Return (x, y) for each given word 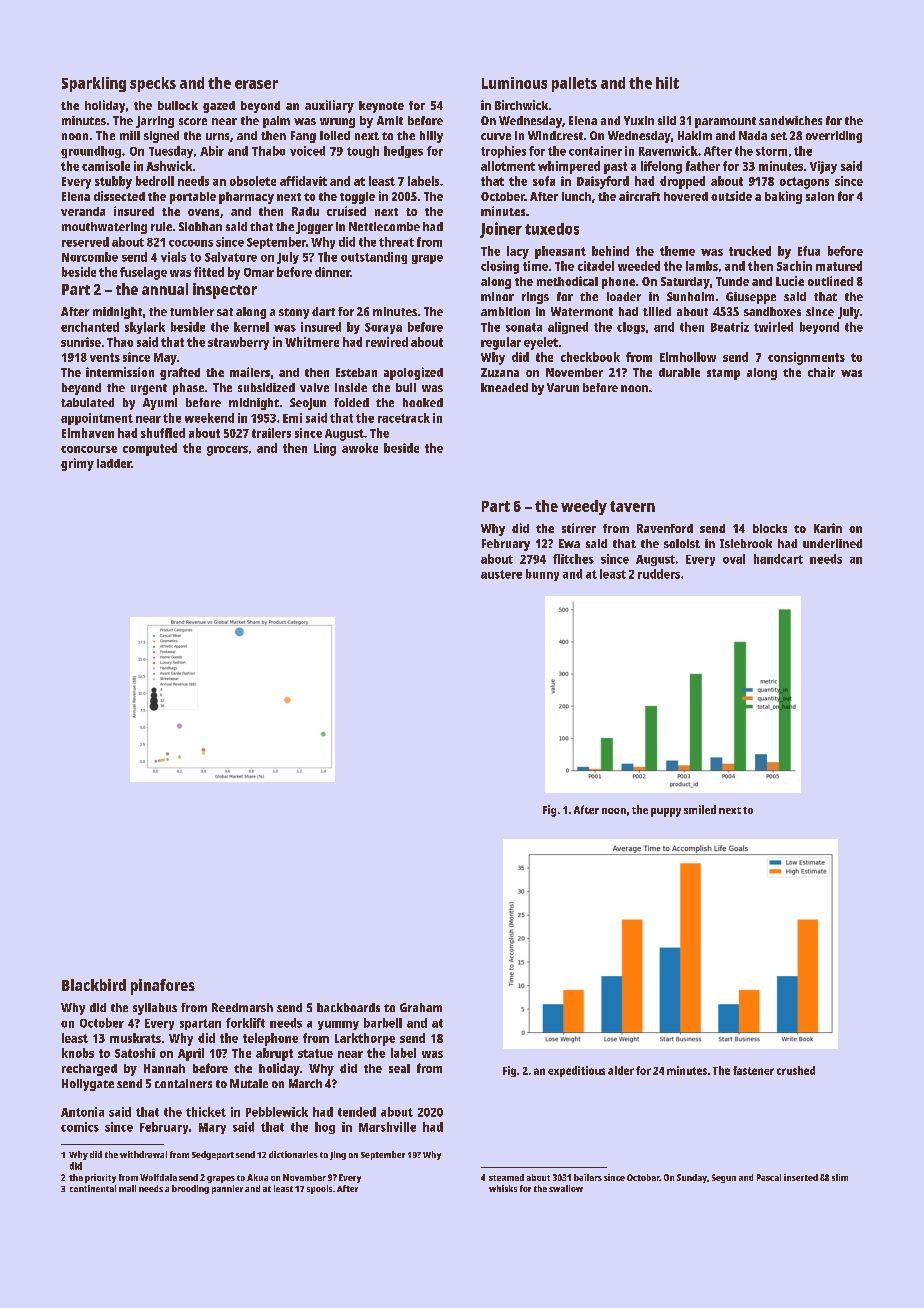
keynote (381, 107)
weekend (209, 418)
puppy (666, 812)
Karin (828, 528)
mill (130, 135)
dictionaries (293, 1154)
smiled (700, 809)
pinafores (163, 987)
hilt (667, 83)
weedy (584, 507)
